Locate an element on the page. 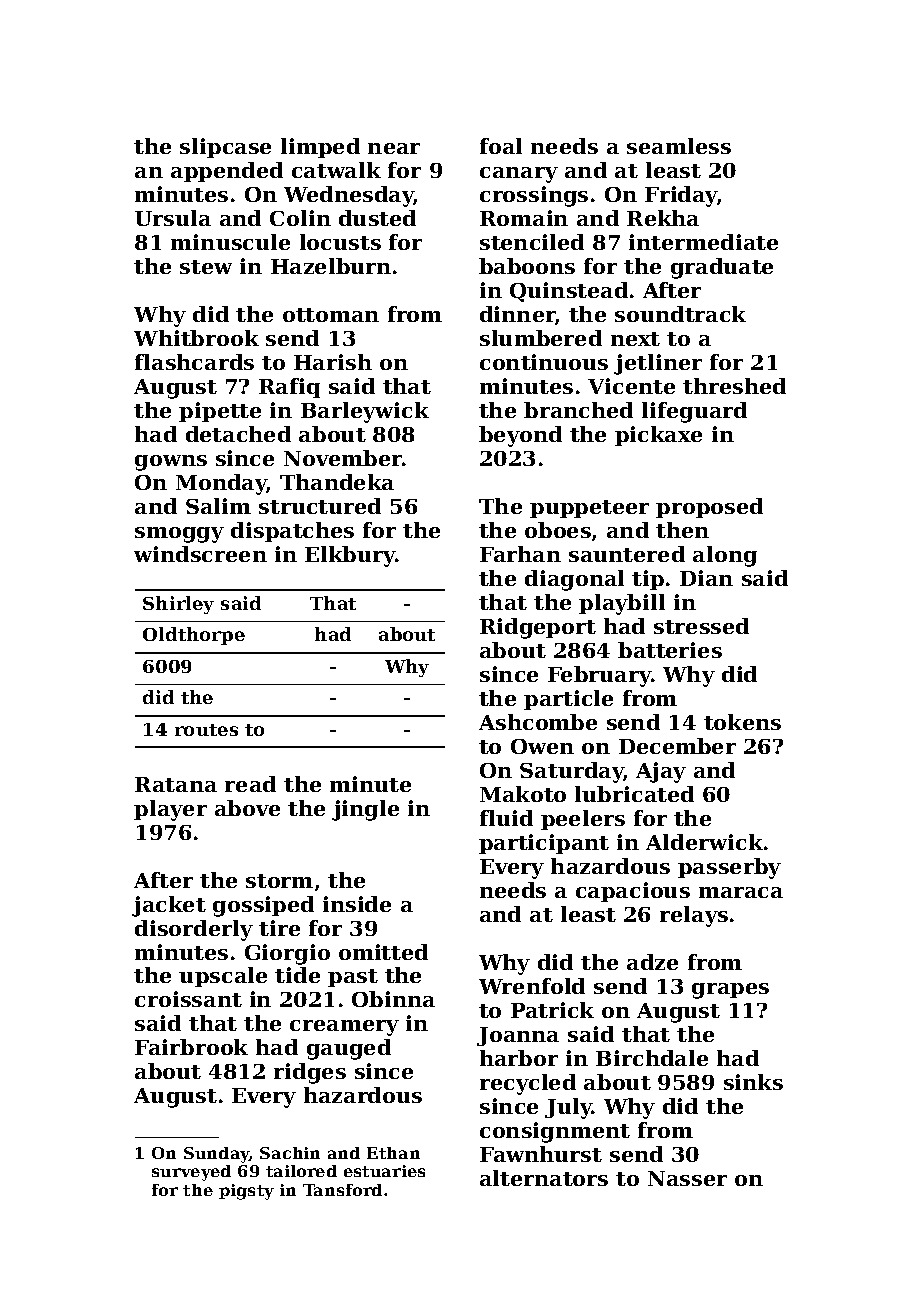  grapes is located at coordinates (730, 991).
